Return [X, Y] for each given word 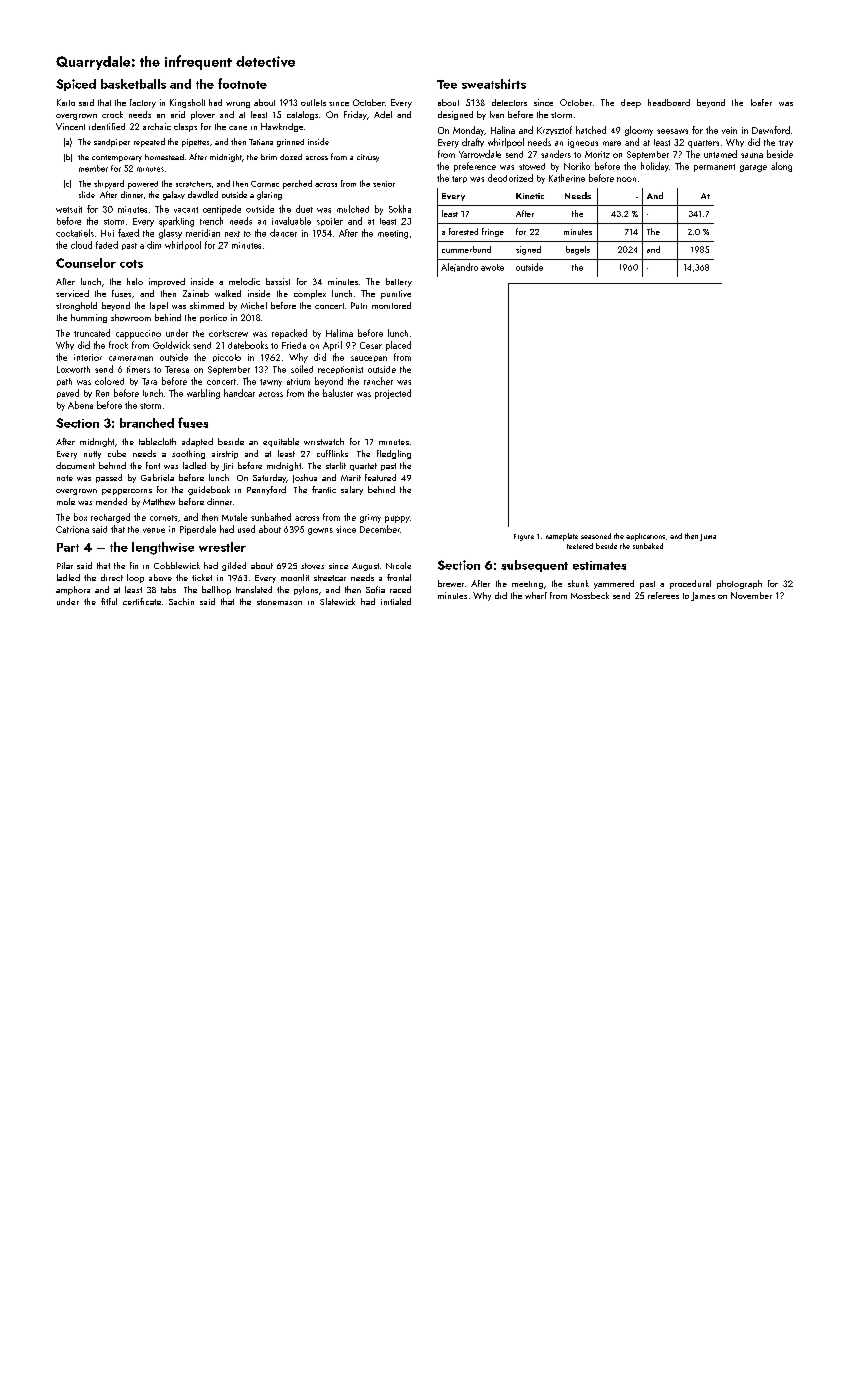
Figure [524, 537]
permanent [714, 168]
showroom [131, 317]
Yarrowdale [480, 154]
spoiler [330, 222]
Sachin [181, 601]
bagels [578, 250]
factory [143, 103]
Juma [708, 537]
